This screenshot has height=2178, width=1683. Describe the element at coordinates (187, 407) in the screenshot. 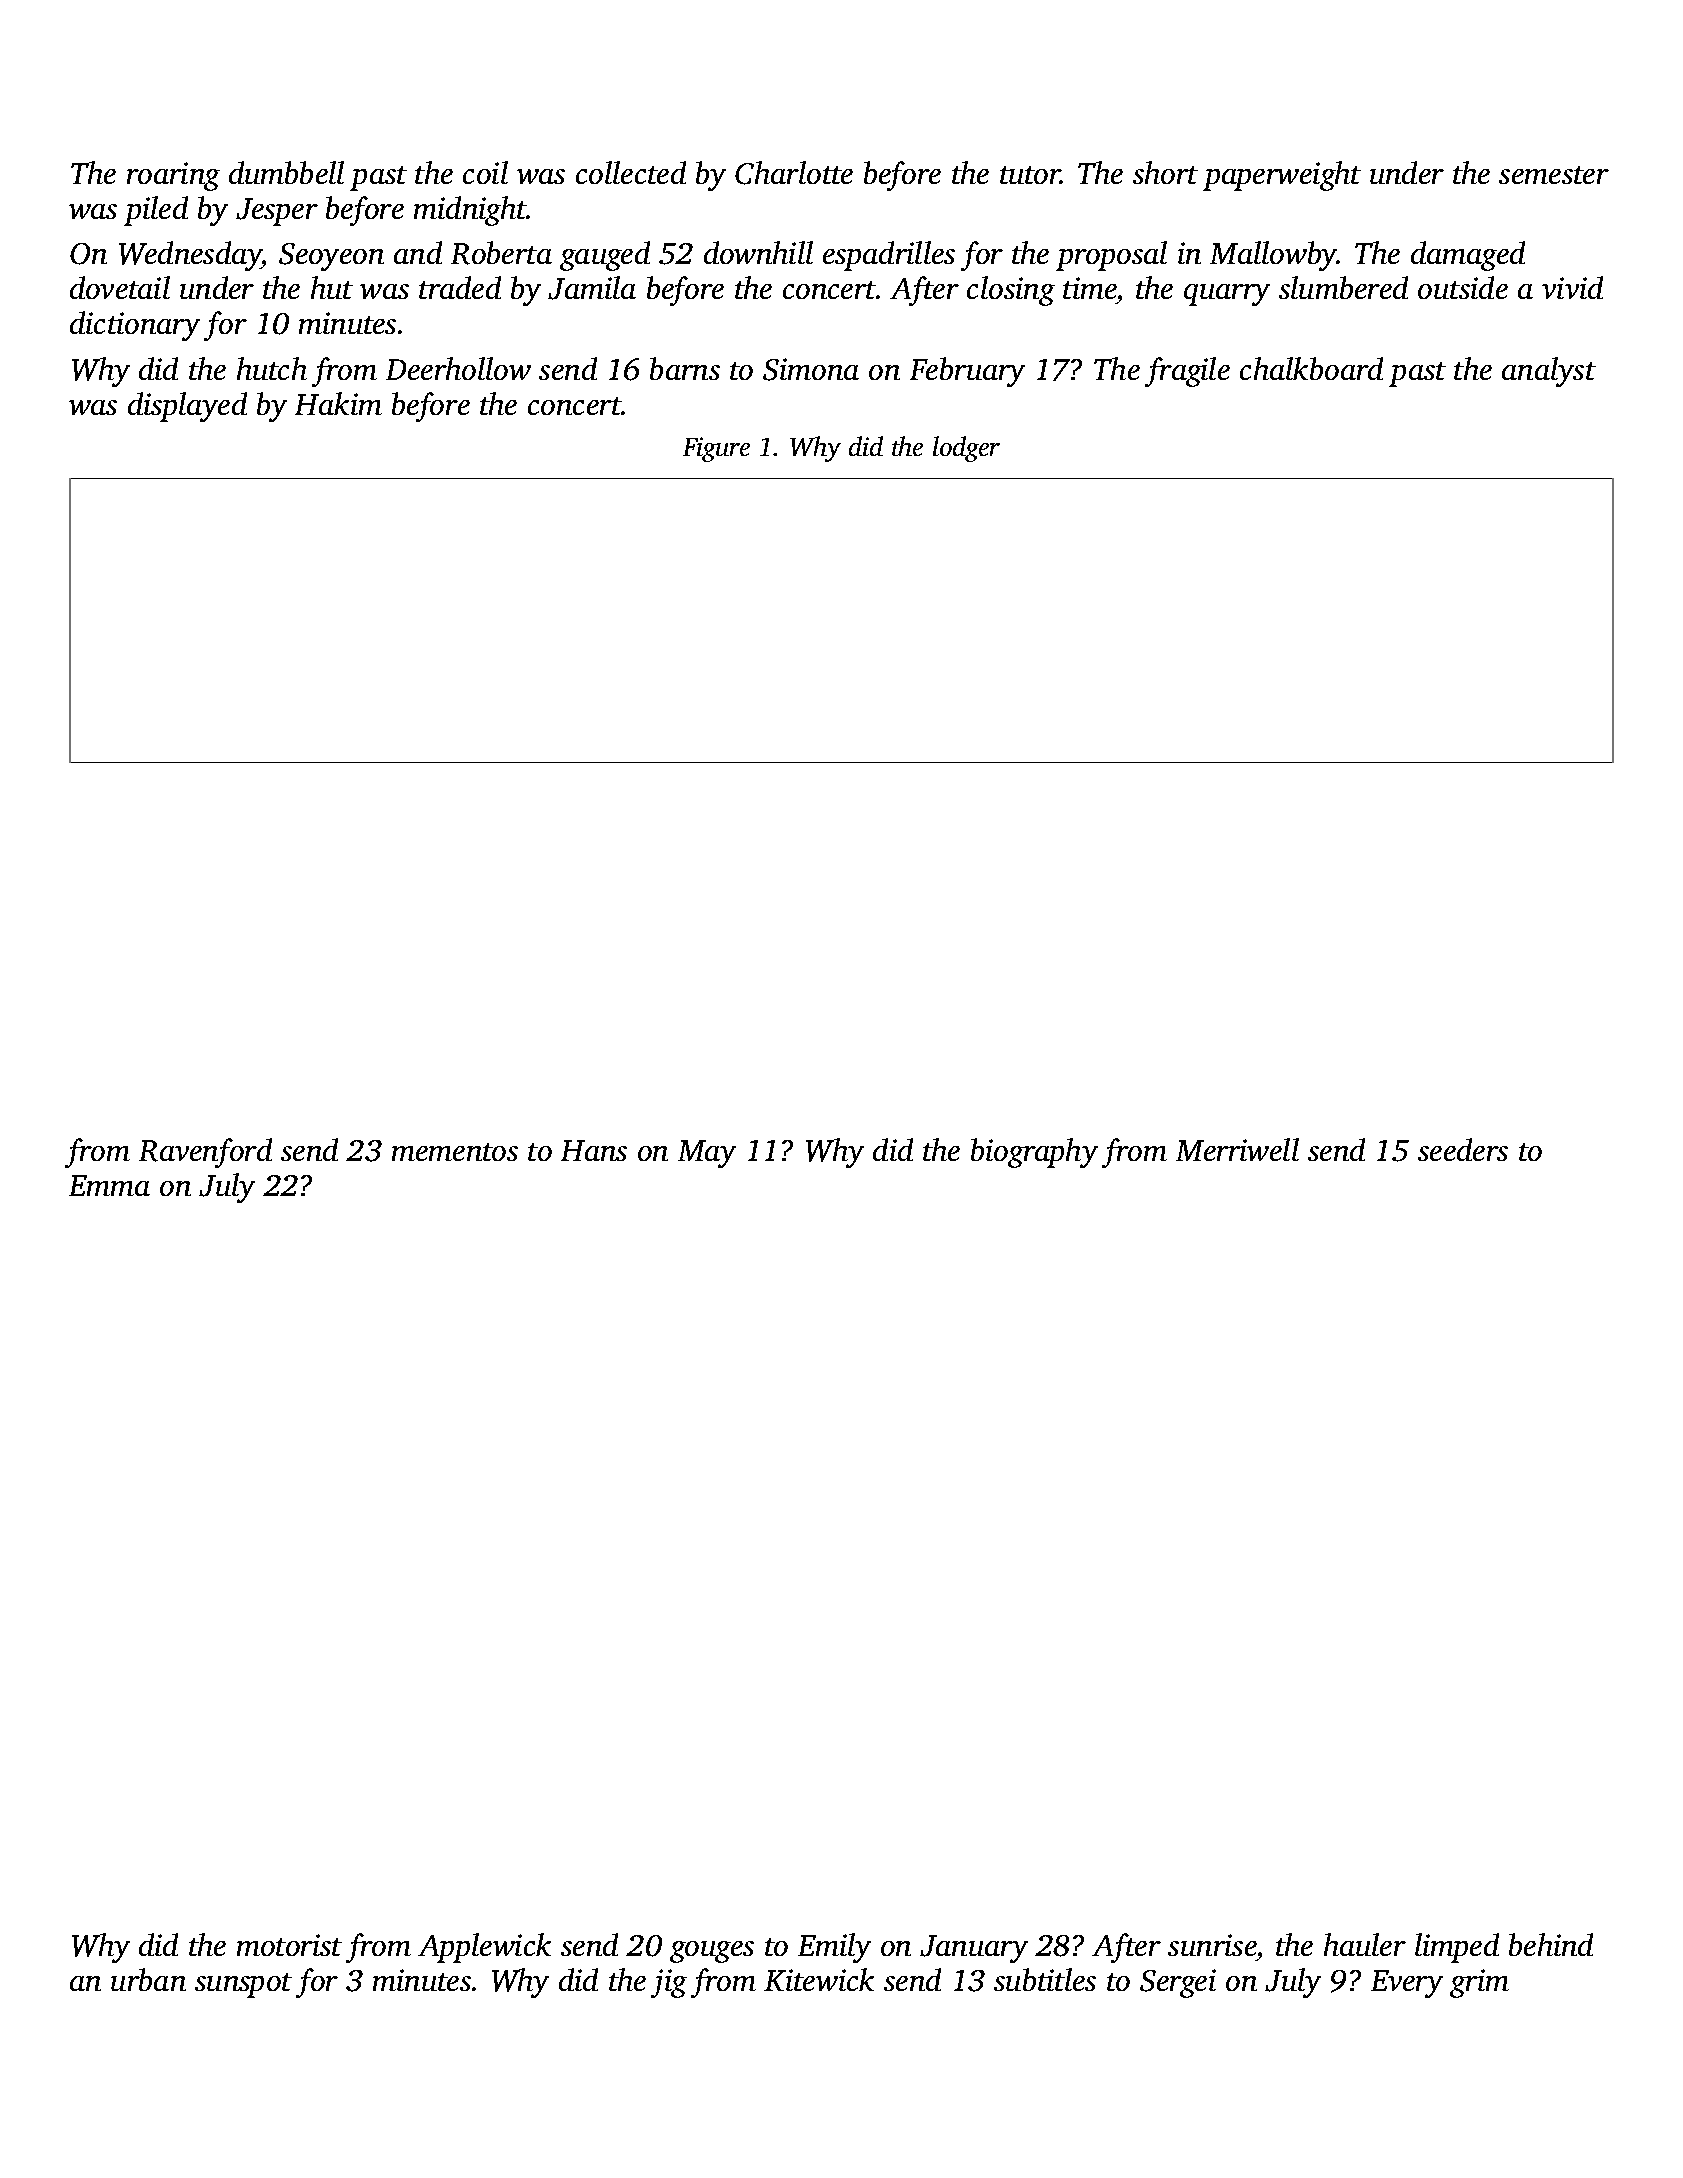

I see `displayed` at that location.
